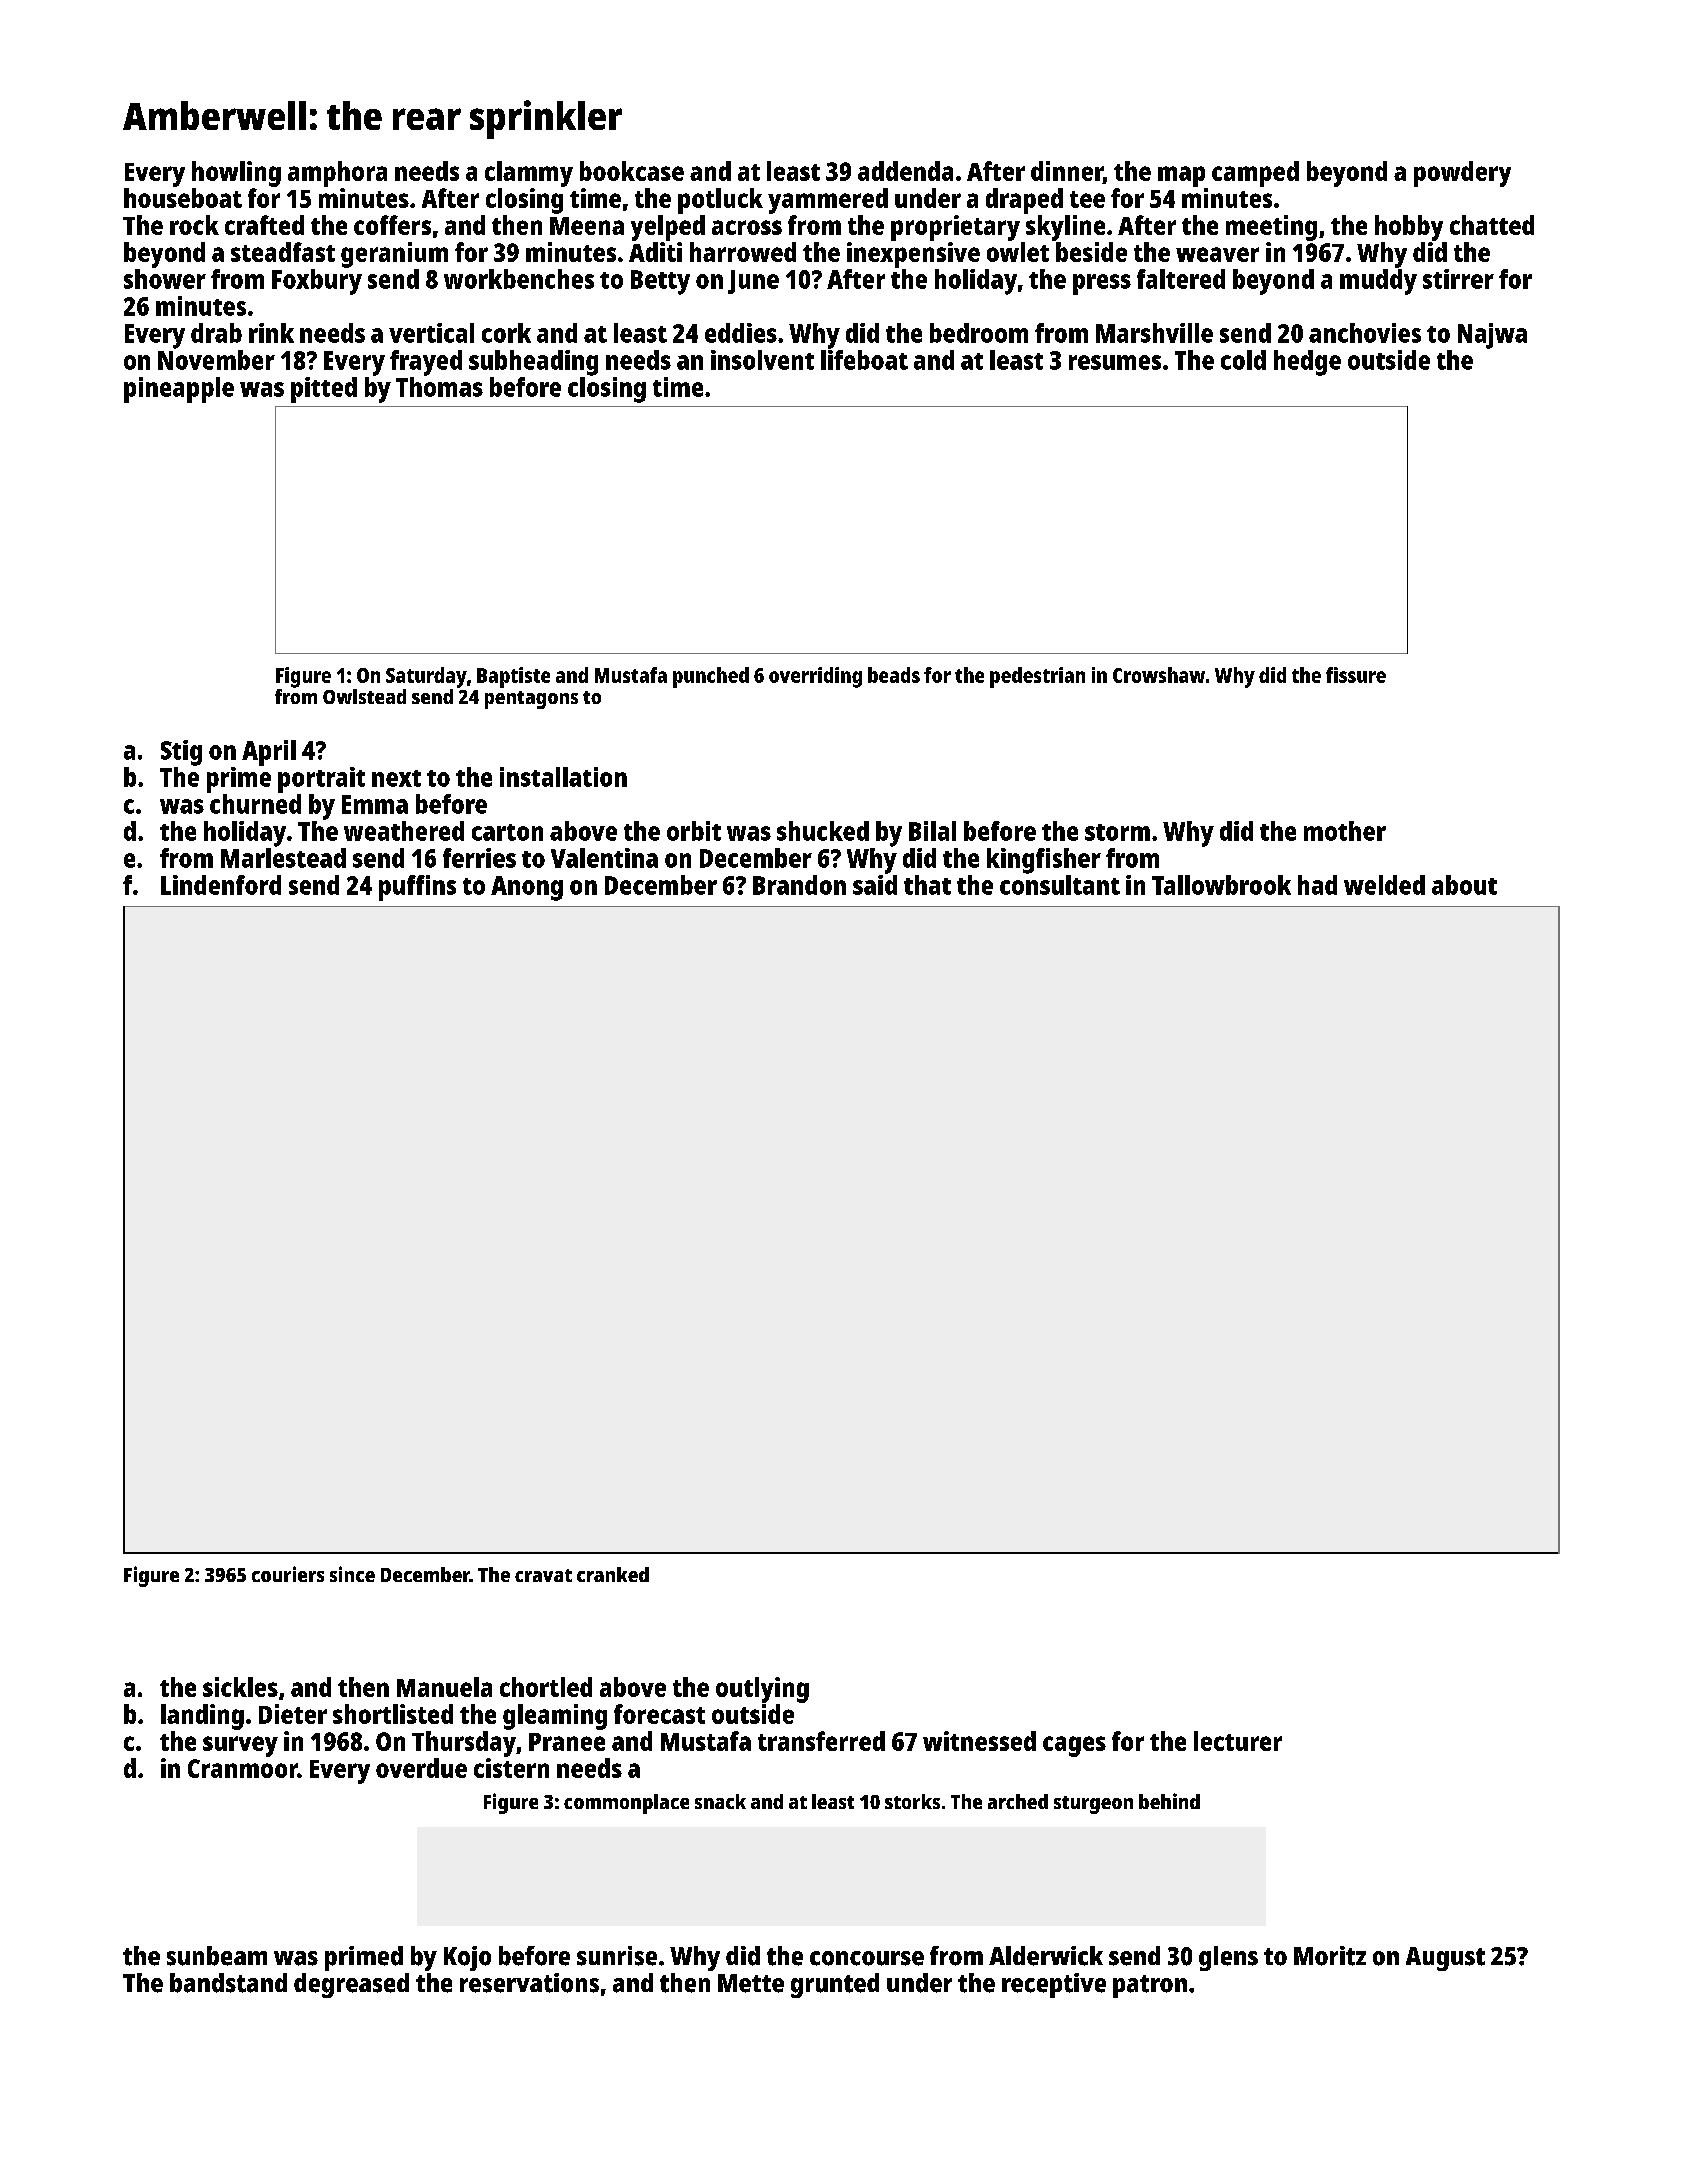  What do you see at coordinates (613, 1574) in the screenshot?
I see `cranked` at bounding box center [613, 1574].
